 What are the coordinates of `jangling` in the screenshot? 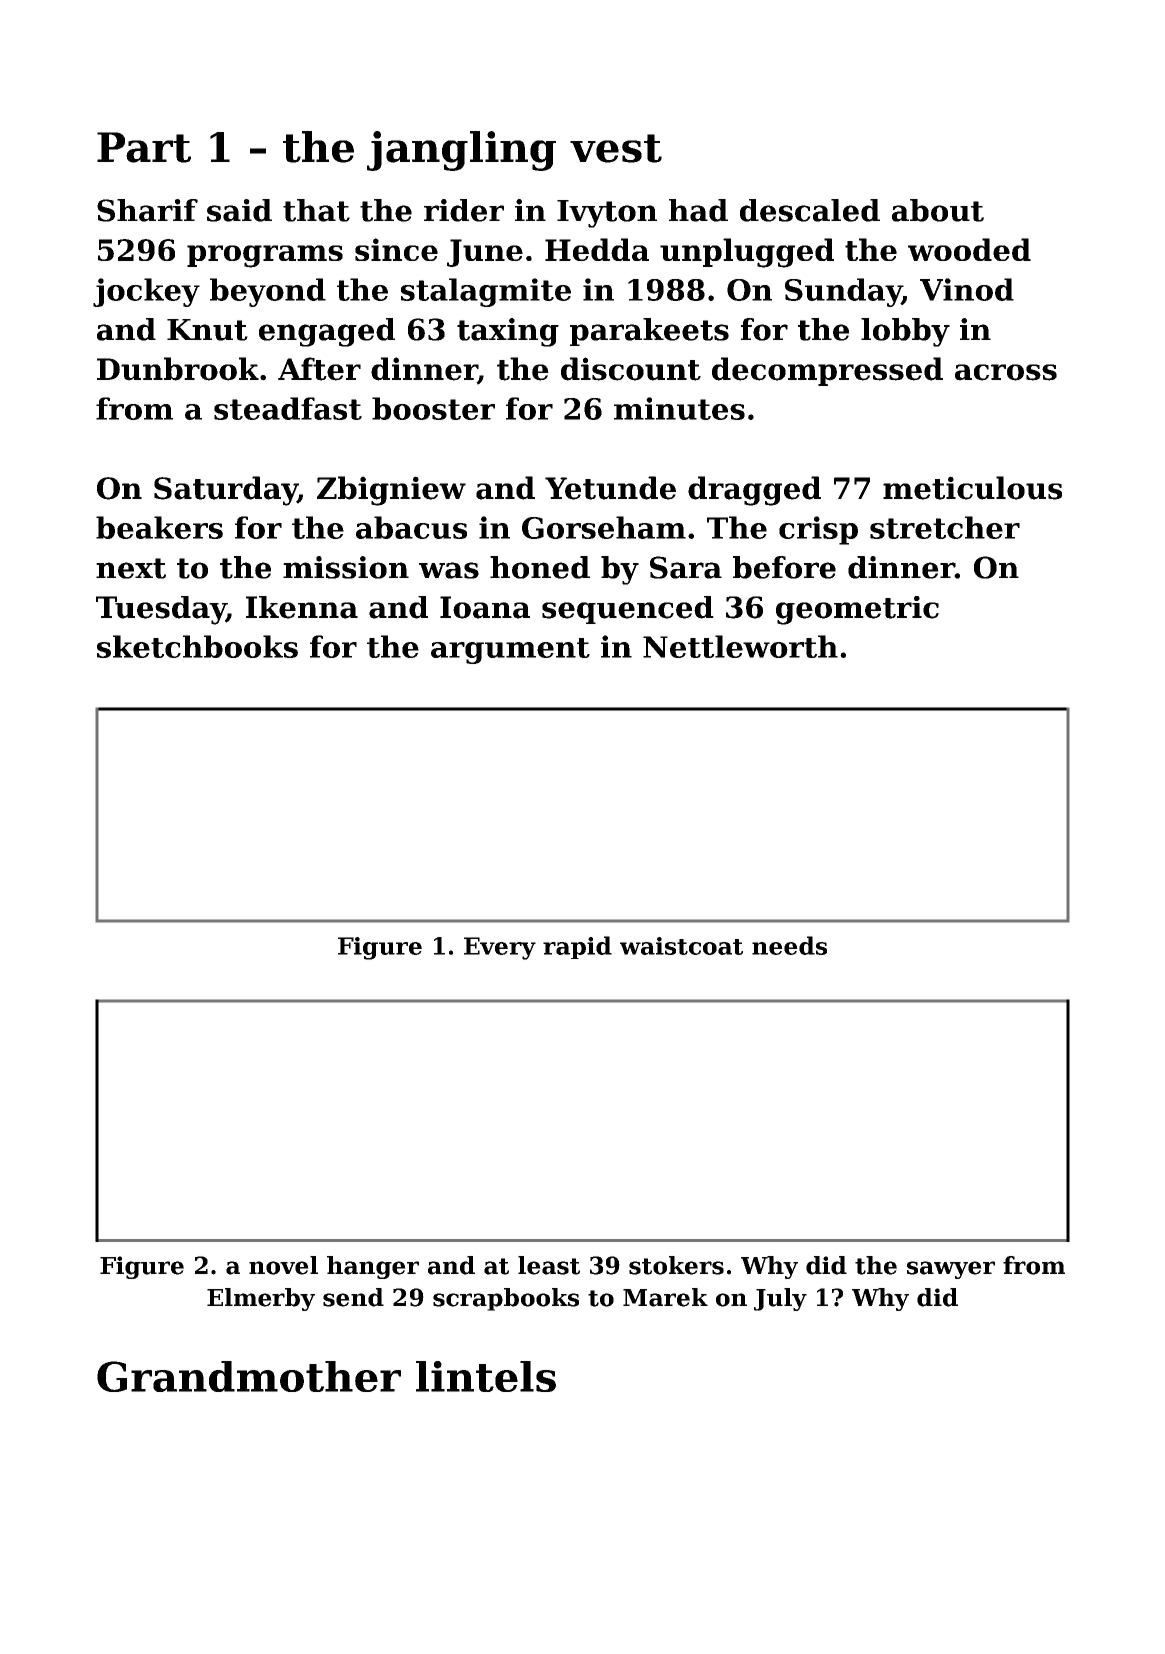 It's located at (461, 151).
